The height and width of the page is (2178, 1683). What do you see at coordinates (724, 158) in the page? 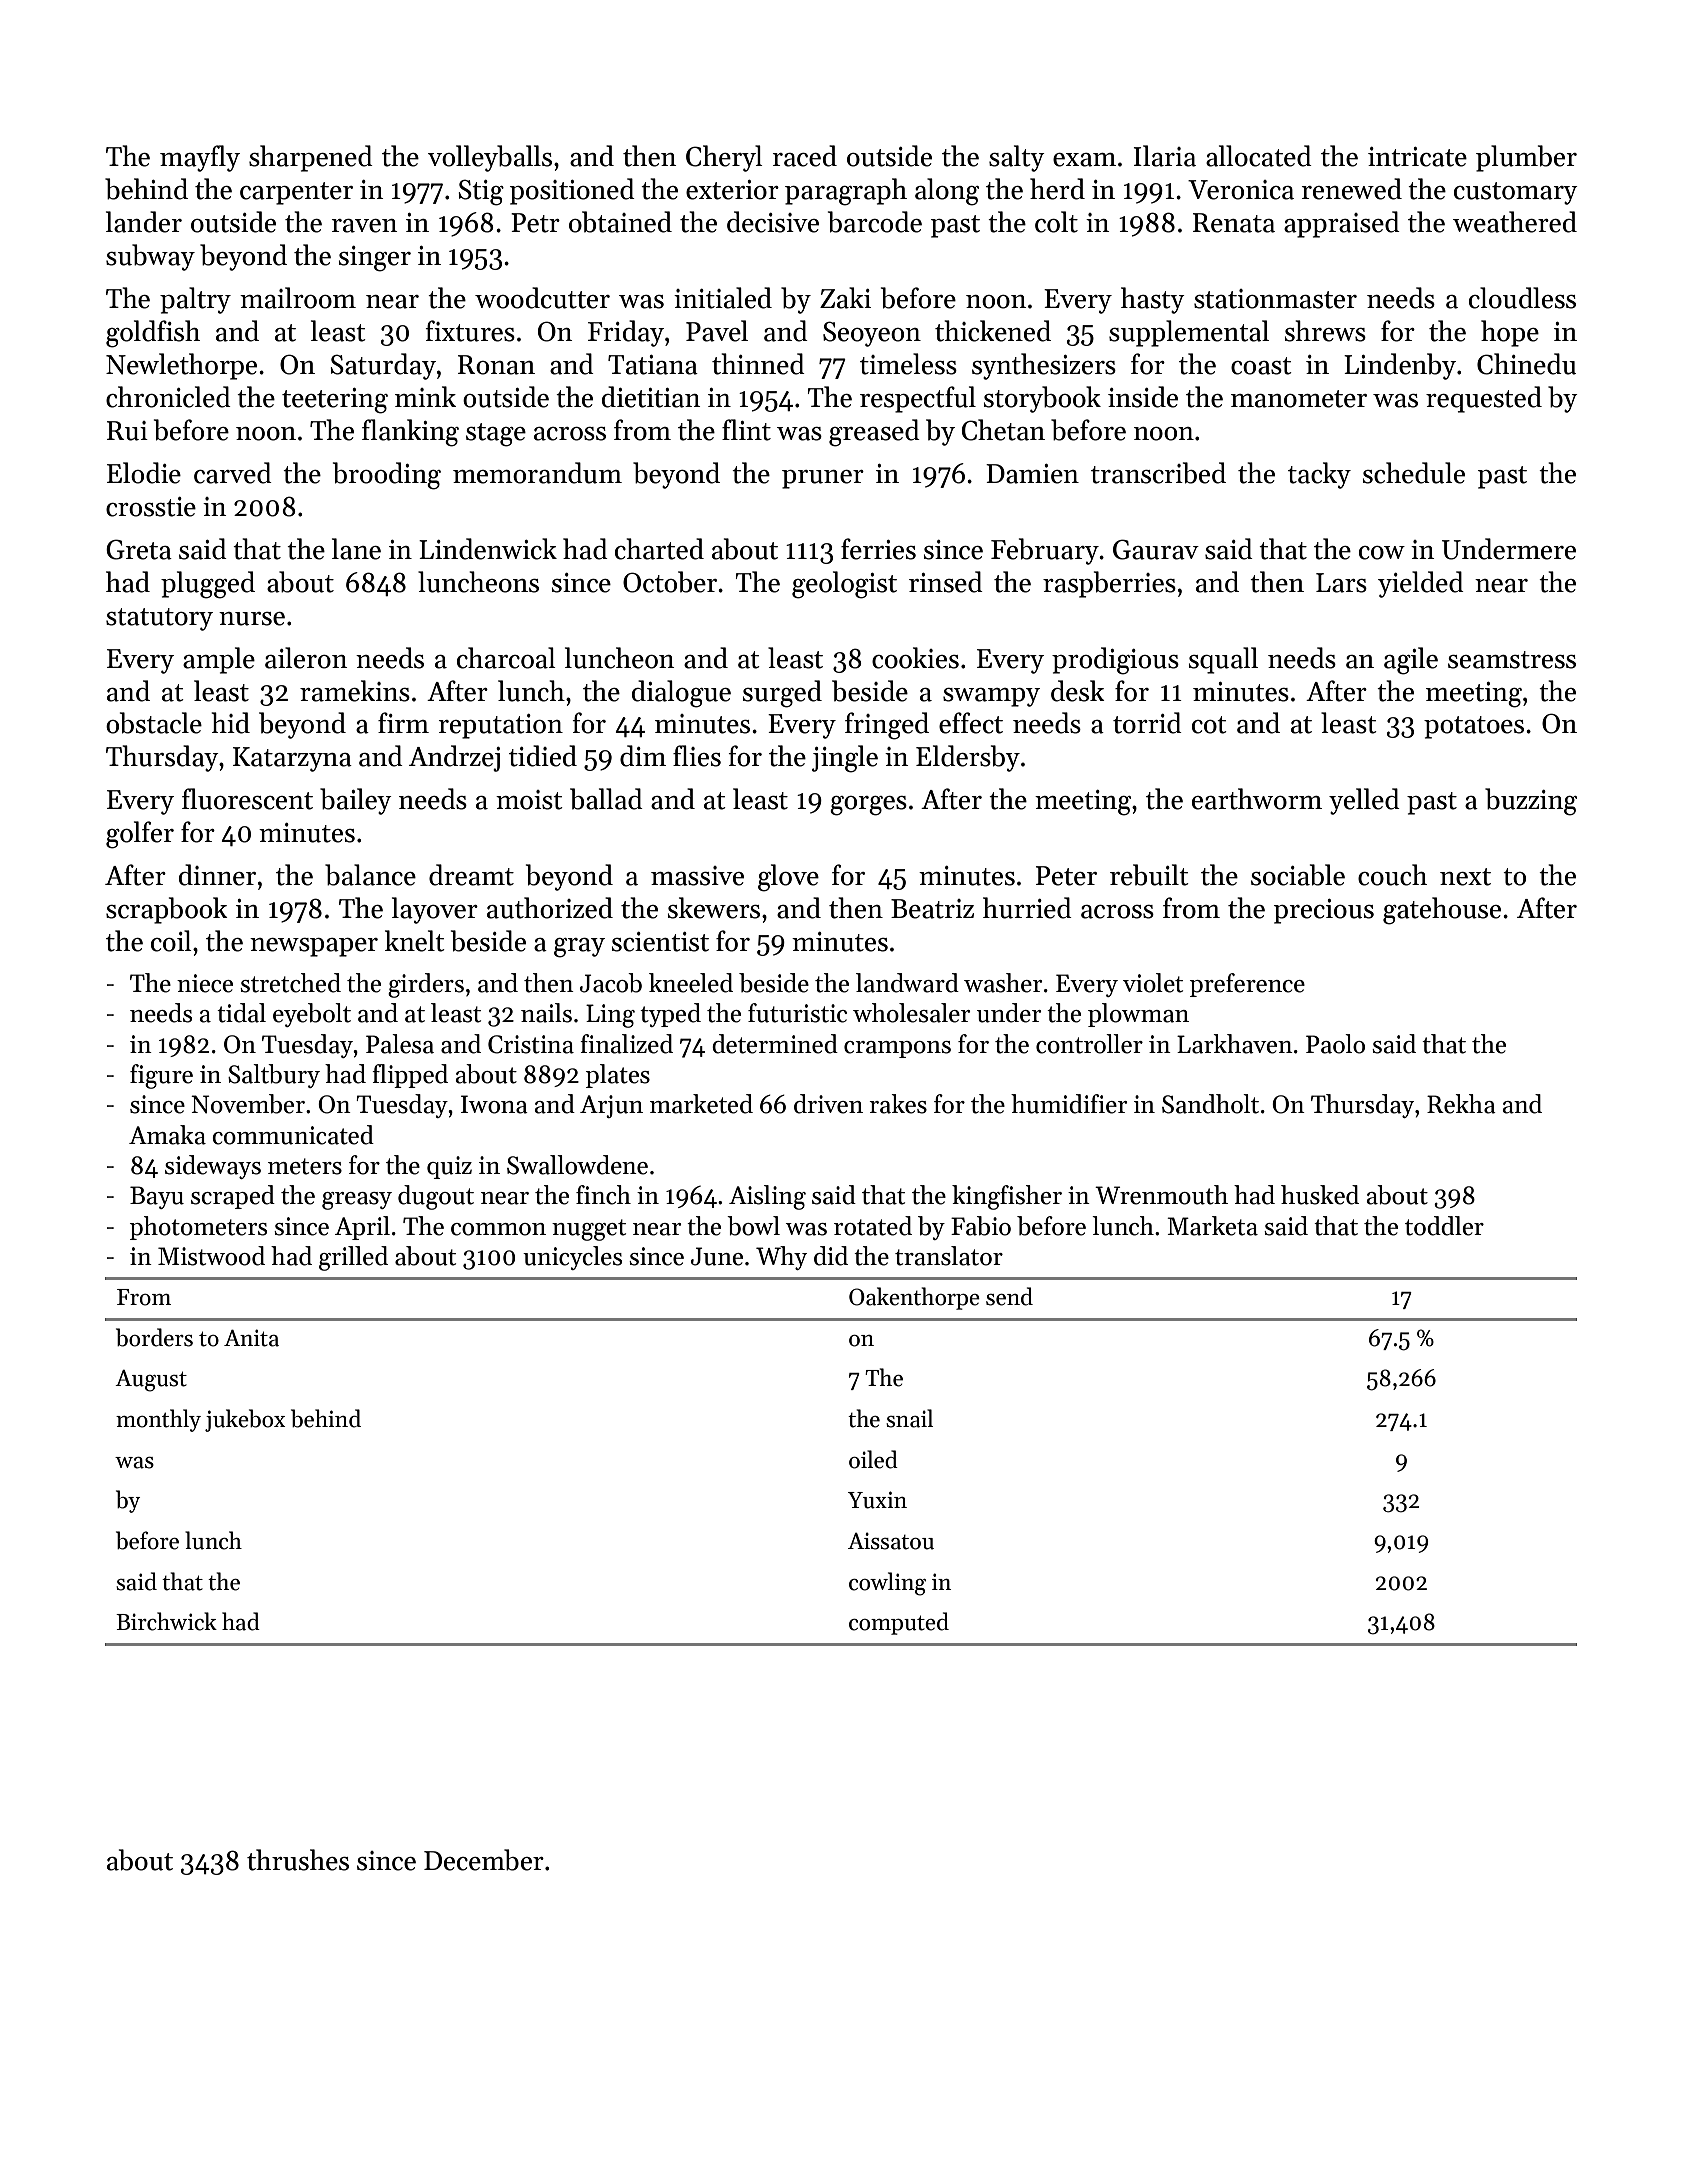
I see `Cheryl` at bounding box center [724, 158].
